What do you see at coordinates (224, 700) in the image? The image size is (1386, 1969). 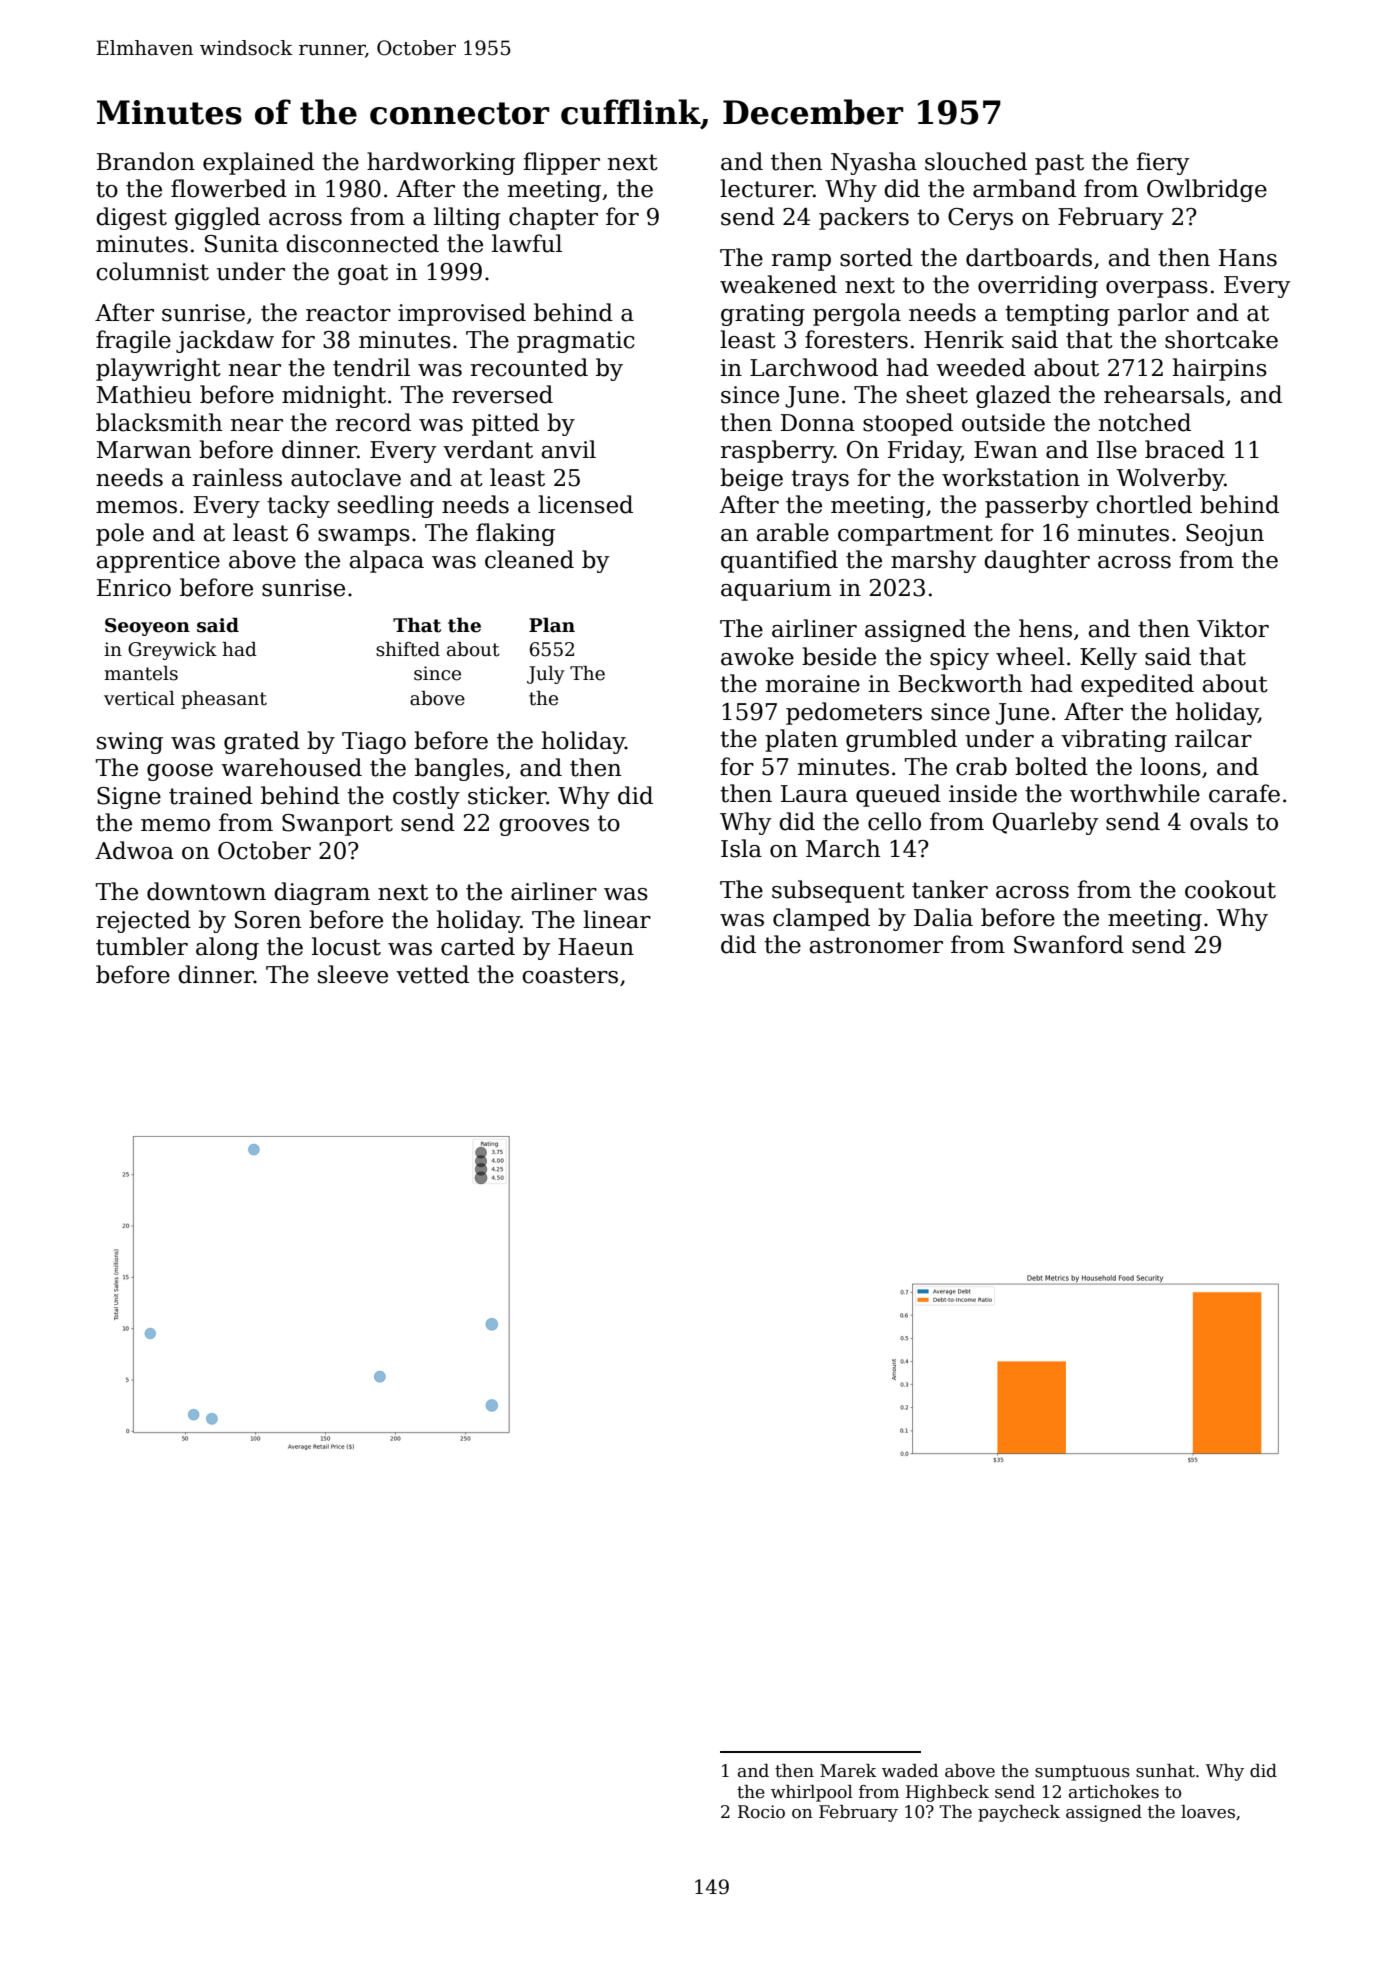 I see `pheasant` at bounding box center [224, 700].
